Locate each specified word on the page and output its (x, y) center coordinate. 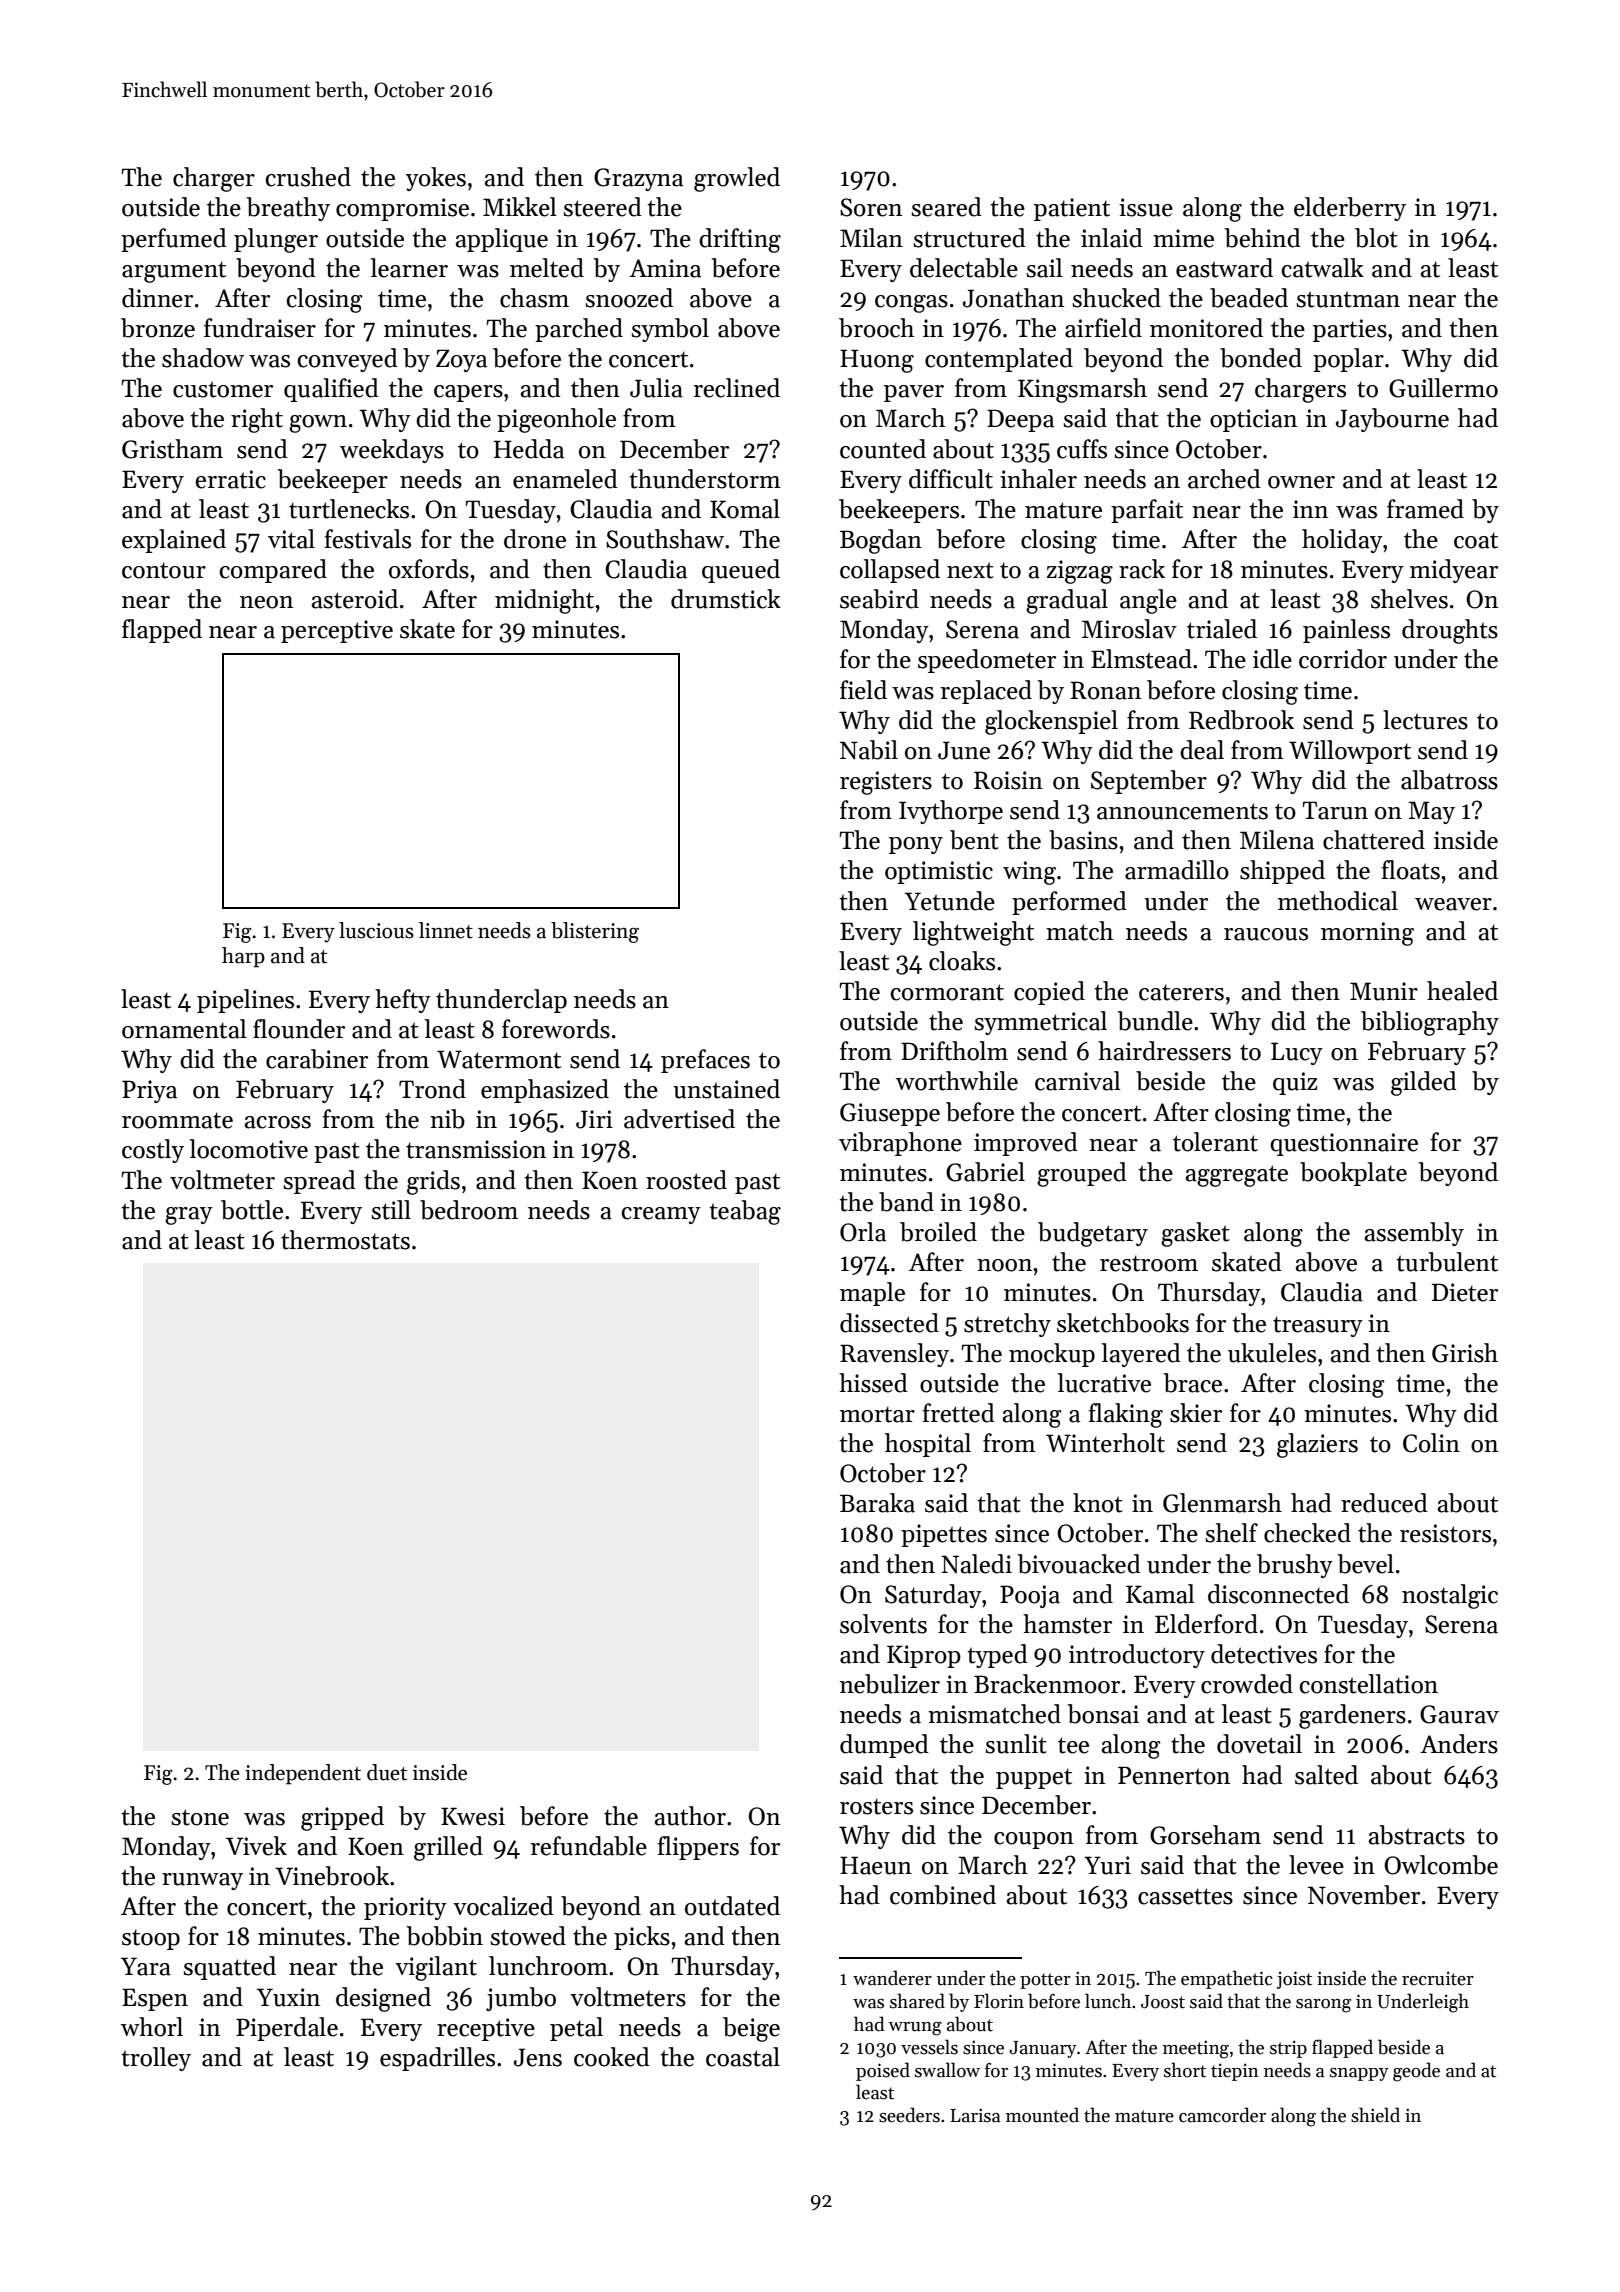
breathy (288, 209)
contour (164, 570)
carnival (1078, 1081)
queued (741, 571)
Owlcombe (1441, 1865)
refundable (589, 1846)
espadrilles (437, 2059)
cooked (612, 2057)
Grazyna (638, 179)
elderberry (1350, 209)
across (278, 1122)
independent (303, 1774)
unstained (726, 1089)
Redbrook (1241, 720)
